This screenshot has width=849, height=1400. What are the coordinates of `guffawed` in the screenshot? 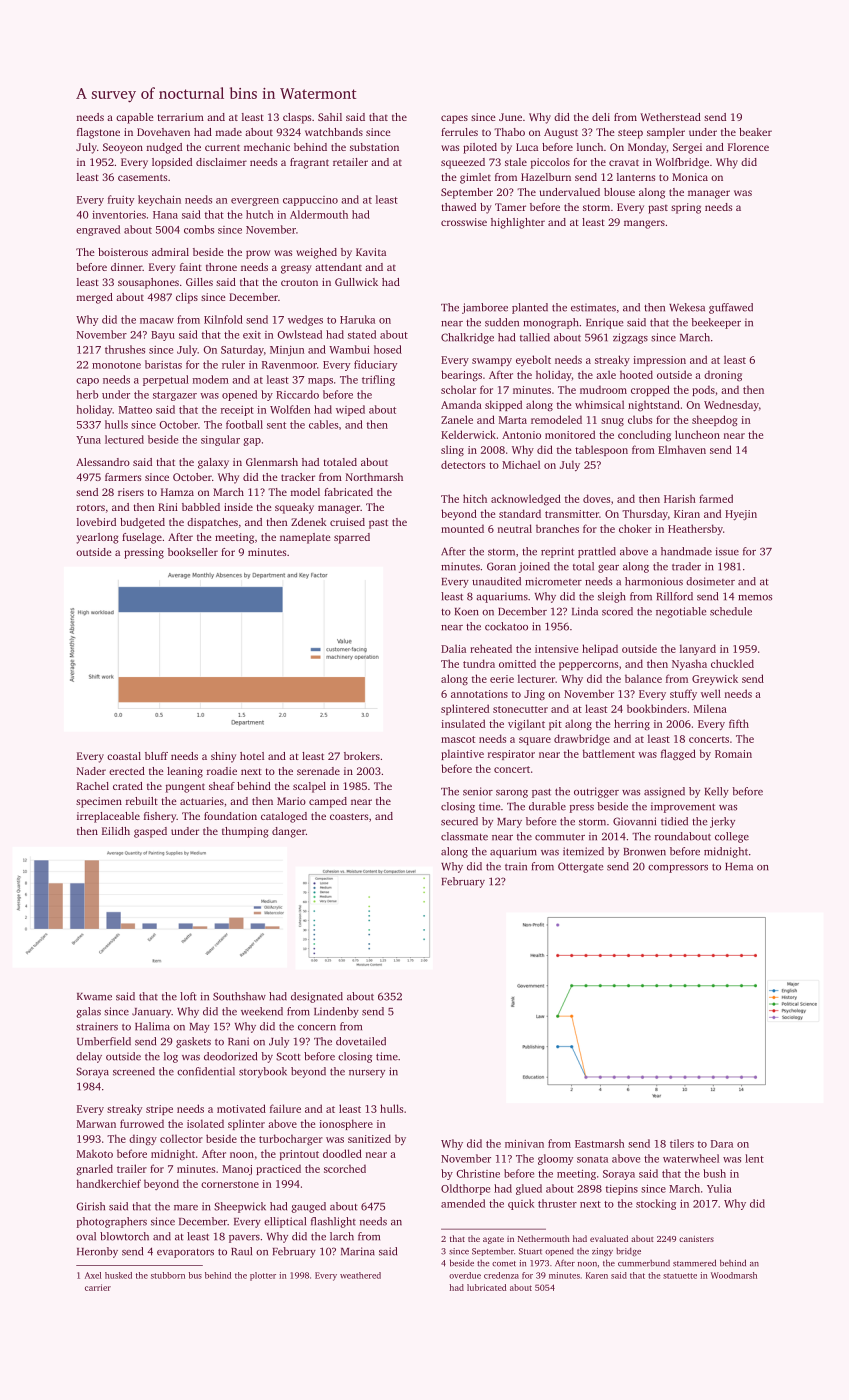 It's located at (731, 308).
